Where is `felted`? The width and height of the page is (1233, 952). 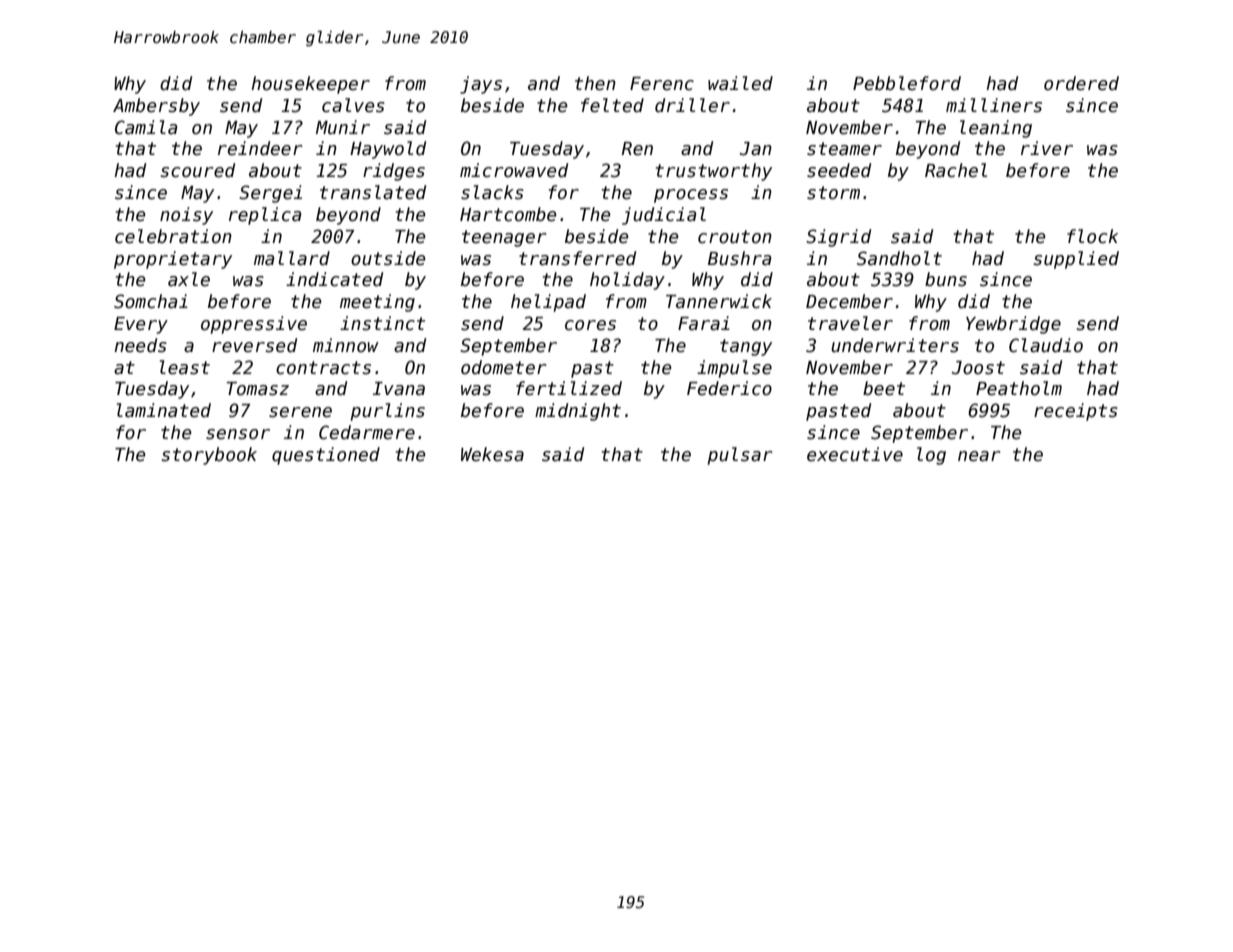 felted is located at coordinates (612, 105).
